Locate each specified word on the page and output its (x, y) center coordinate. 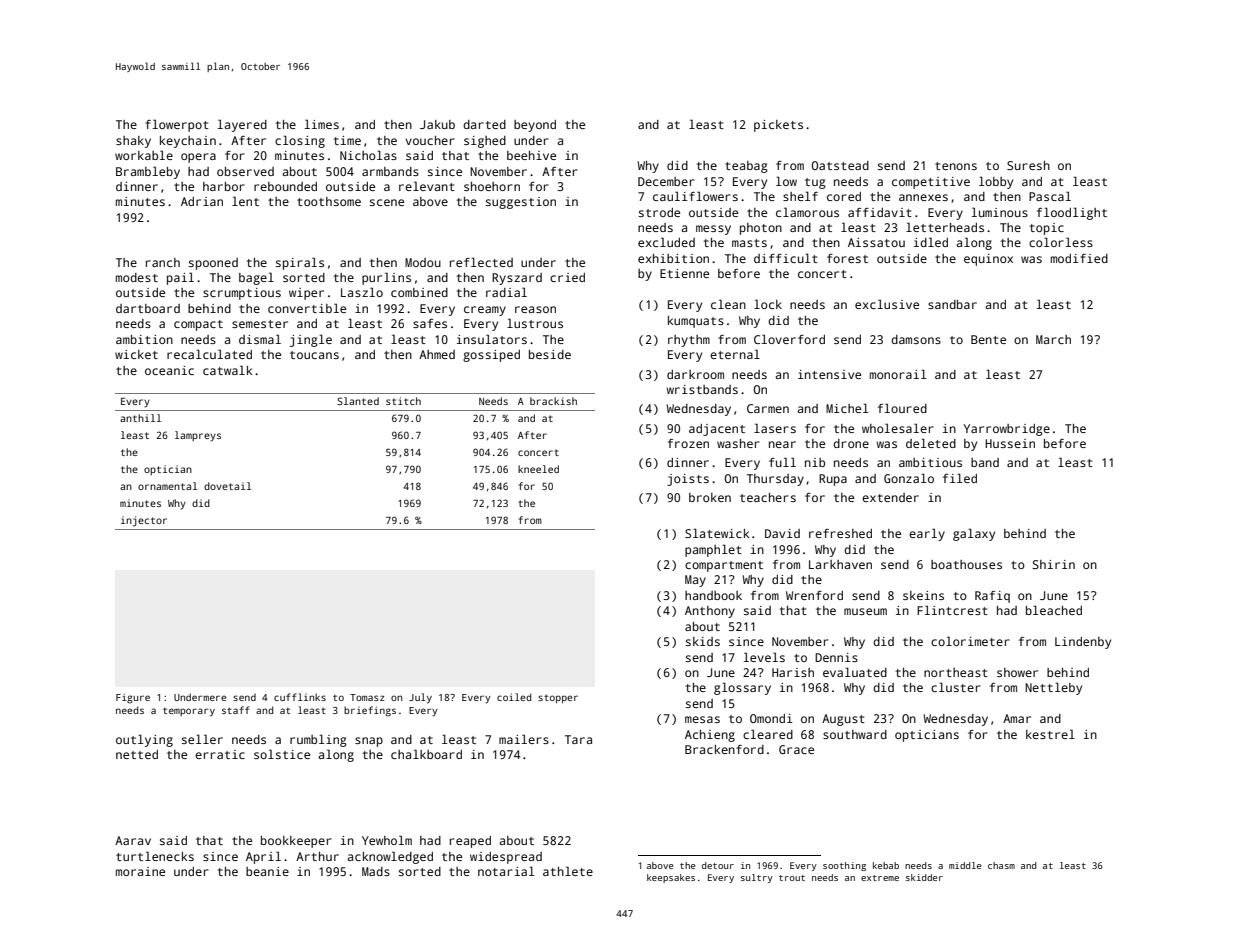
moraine (140, 871)
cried (567, 277)
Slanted (358, 401)
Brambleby (148, 172)
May (695, 581)
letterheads (945, 227)
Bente (988, 339)
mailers (524, 739)
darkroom (695, 374)
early (927, 534)
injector (144, 521)
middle (965, 865)
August (843, 720)
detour (718, 865)
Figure (133, 698)
